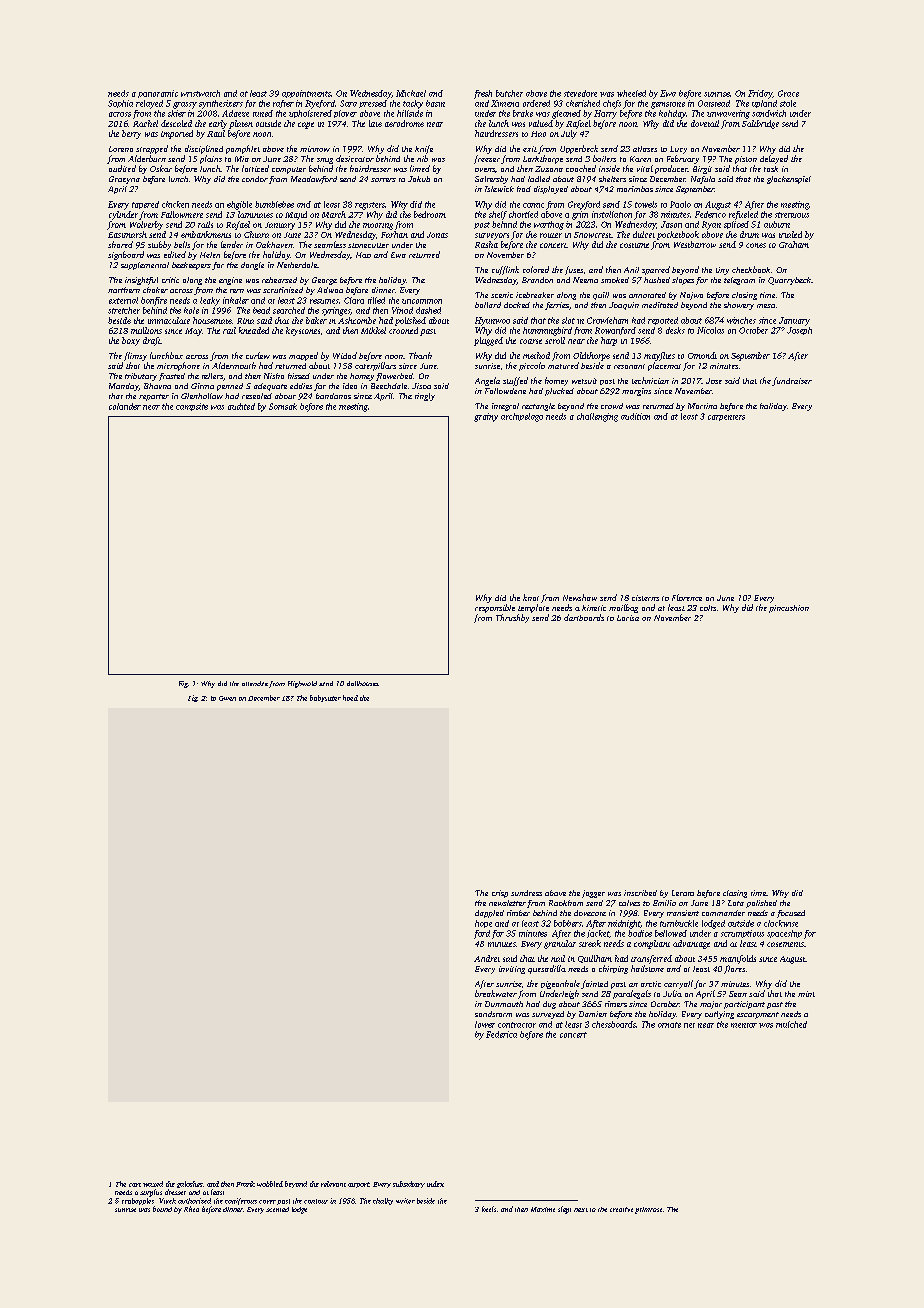  I want to click on campsite, so click(192, 407).
